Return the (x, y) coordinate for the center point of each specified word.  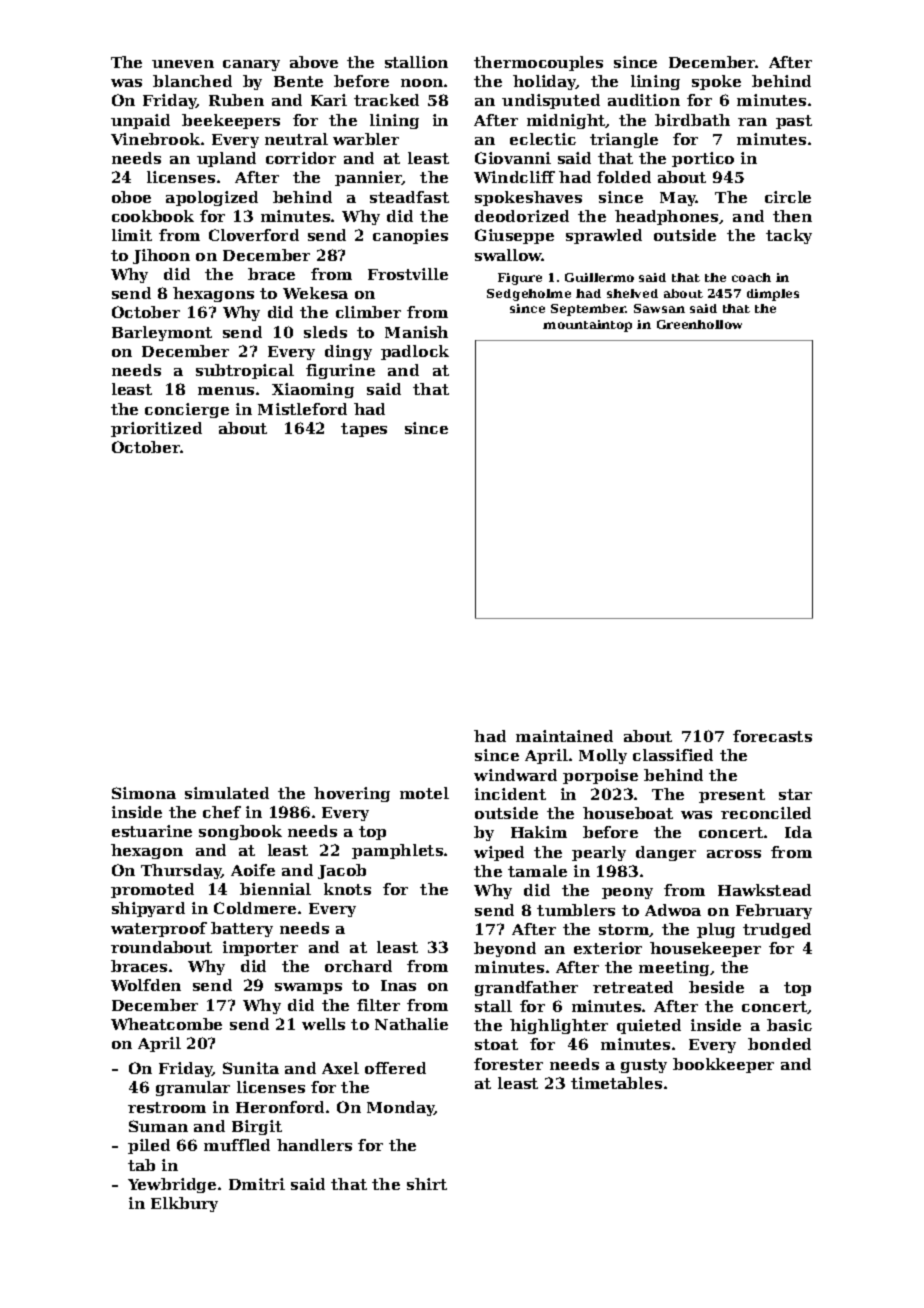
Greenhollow (699, 324)
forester (508, 1064)
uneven (183, 64)
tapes (364, 430)
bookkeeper (723, 1065)
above (314, 62)
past (794, 122)
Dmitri (257, 1184)
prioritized (156, 429)
